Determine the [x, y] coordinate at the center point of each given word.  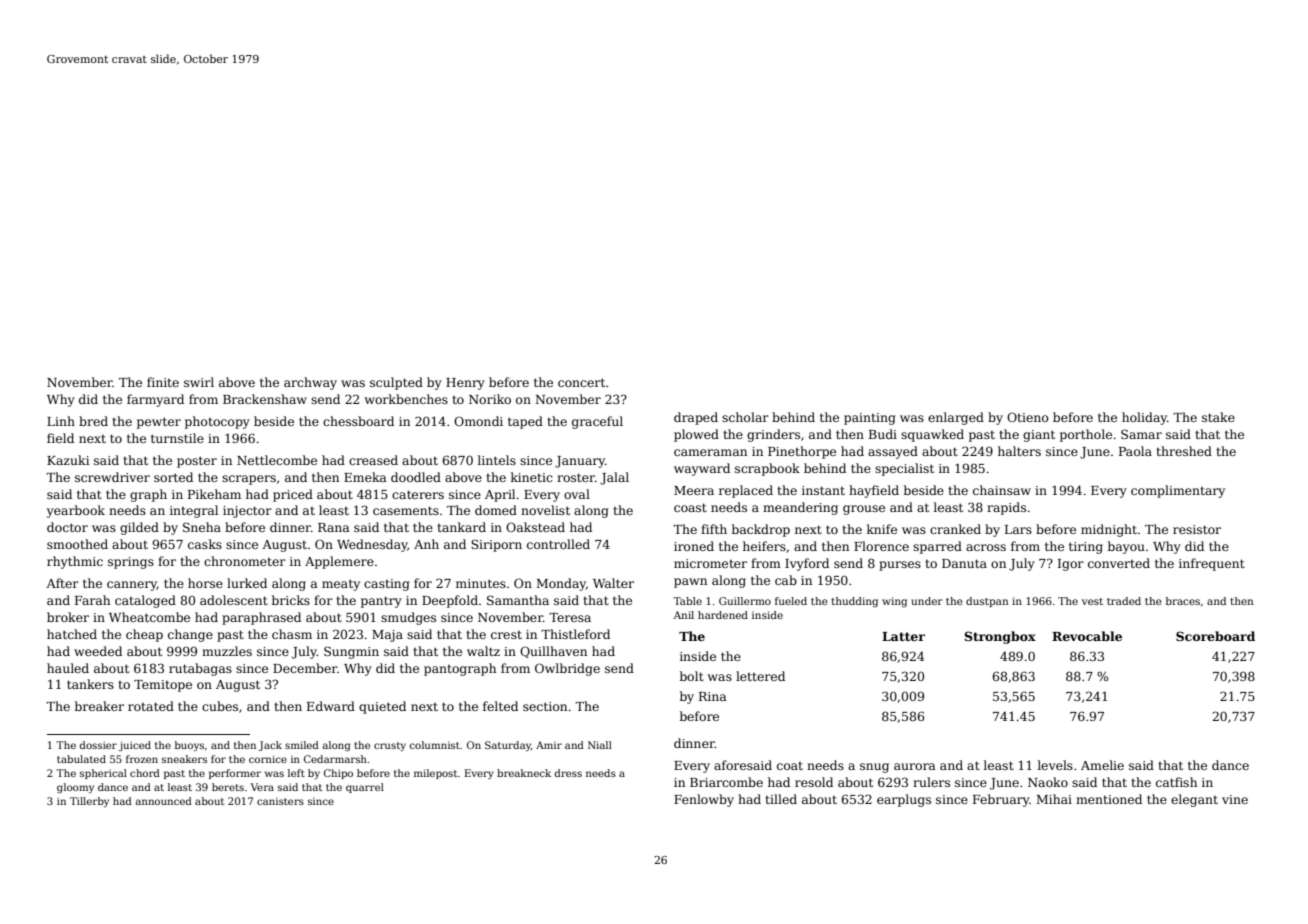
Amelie [1102, 765]
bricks [291, 600]
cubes [220, 706]
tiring [1086, 548]
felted [500, 706]
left [296, 773]
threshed [1184, 451]
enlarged [956, 418]
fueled [791, 601]
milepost [435, 774]
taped [525, 422]
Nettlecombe [277, 460]
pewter [159, 423]
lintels [497, 460]
